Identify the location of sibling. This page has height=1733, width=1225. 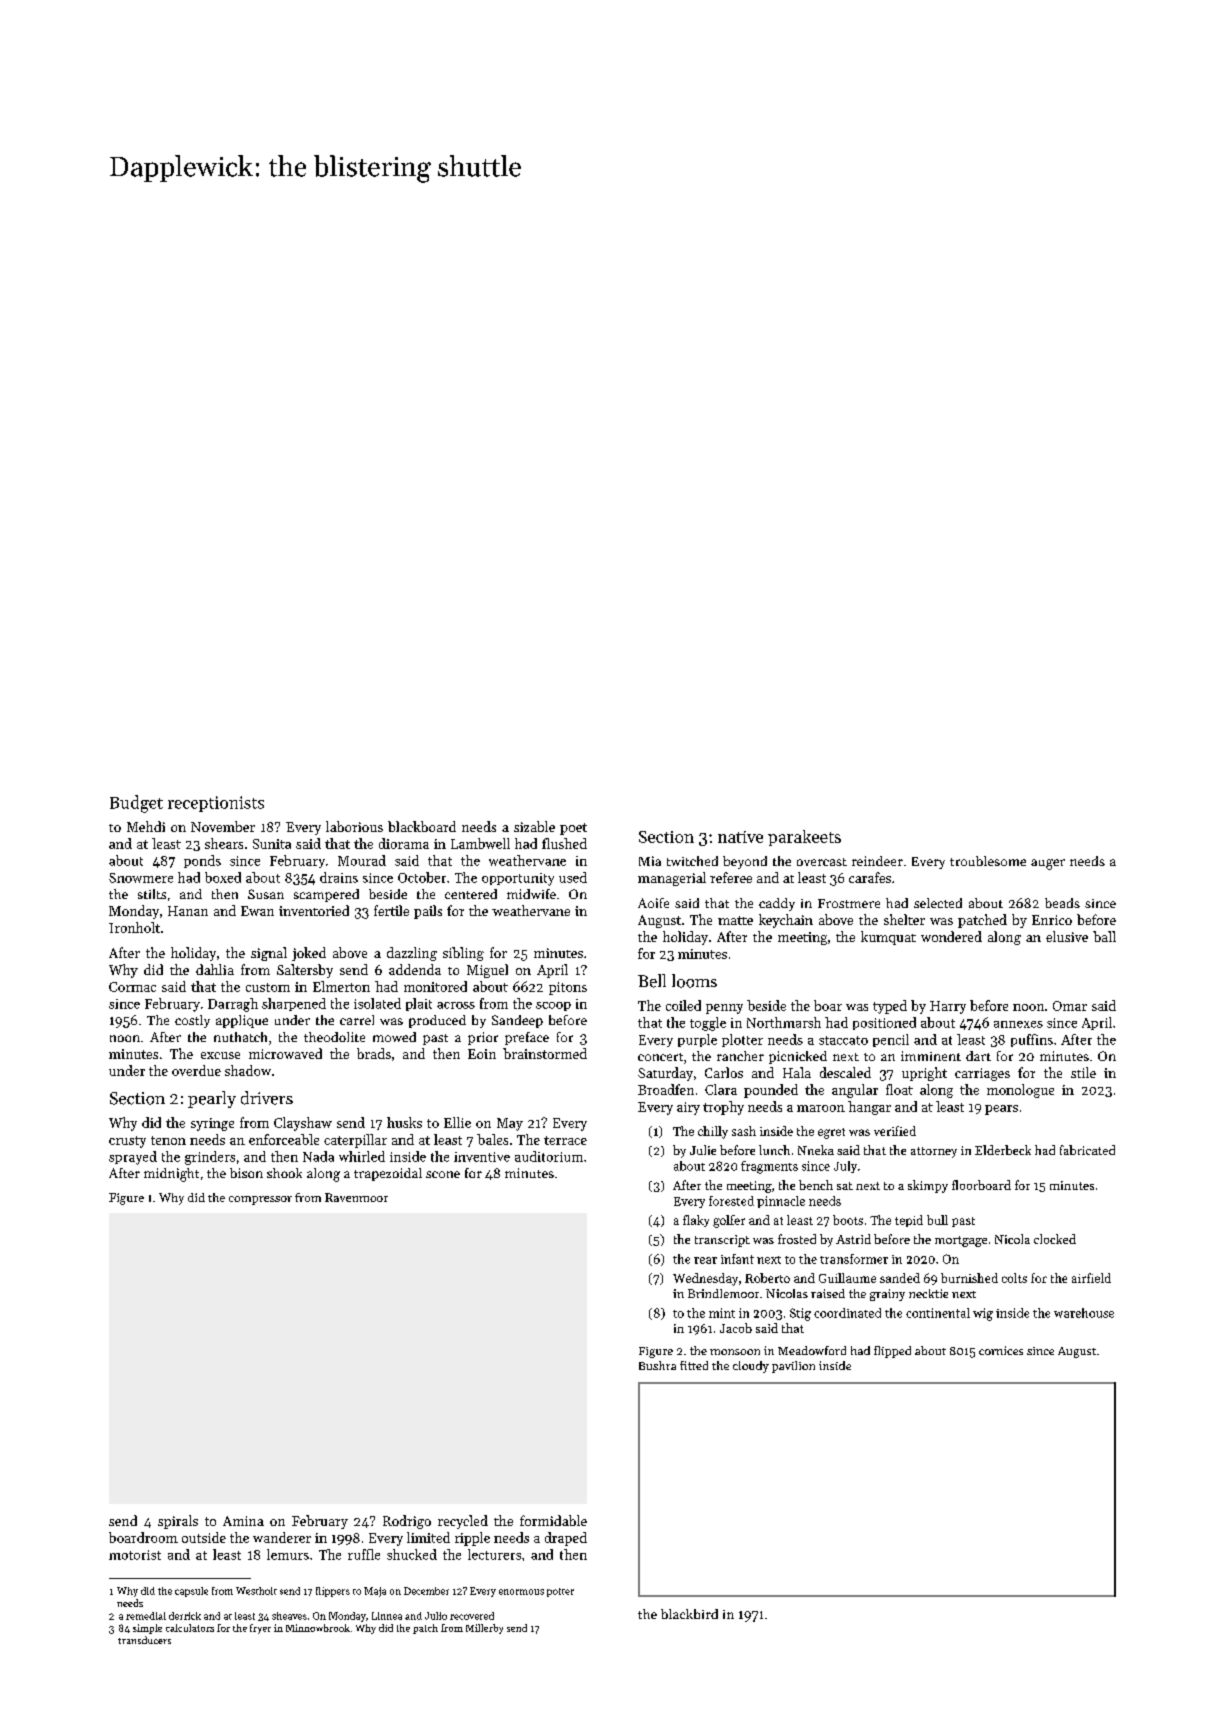
(463, 954).
